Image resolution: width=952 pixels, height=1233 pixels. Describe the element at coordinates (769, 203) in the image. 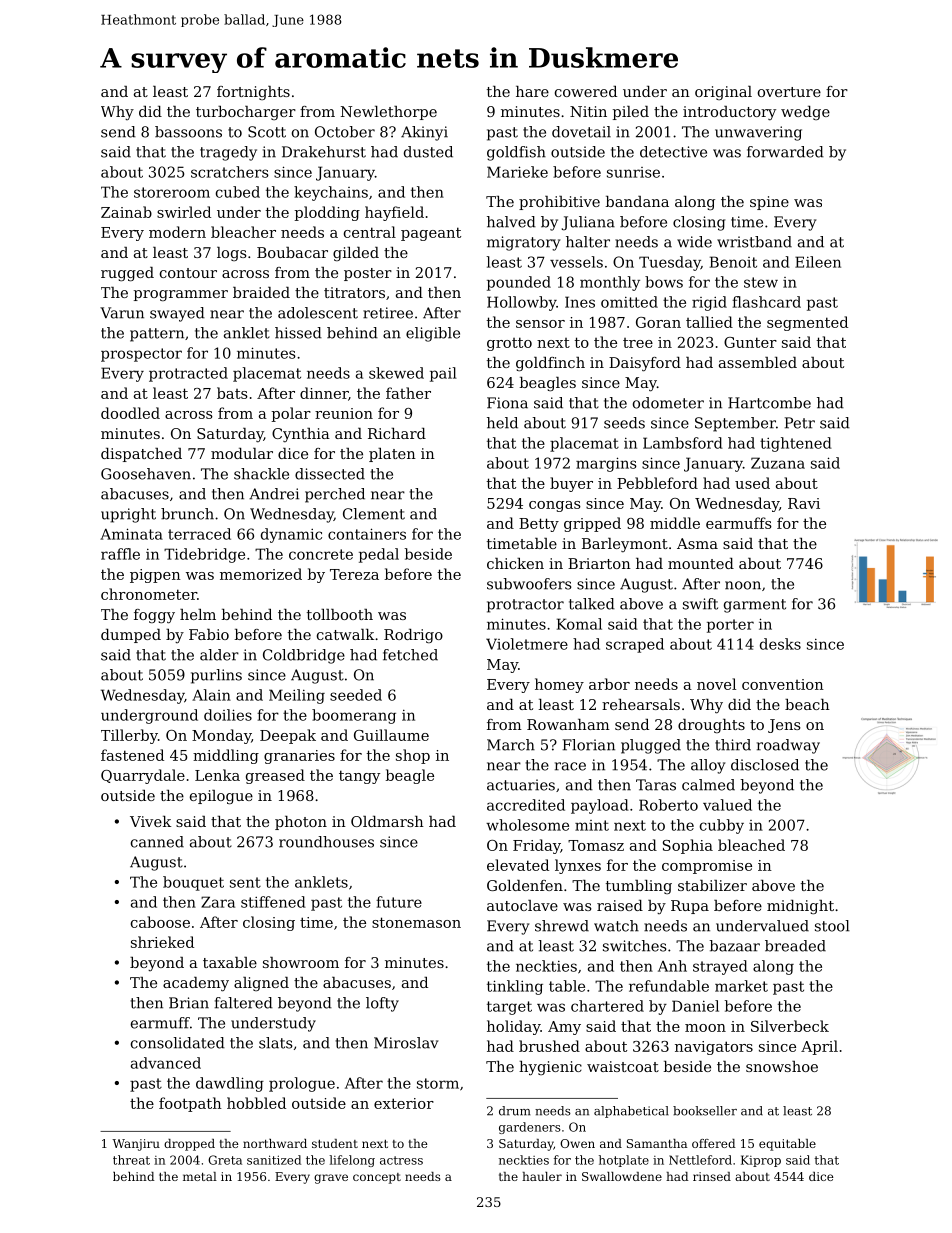

I see `spine` at that location.
